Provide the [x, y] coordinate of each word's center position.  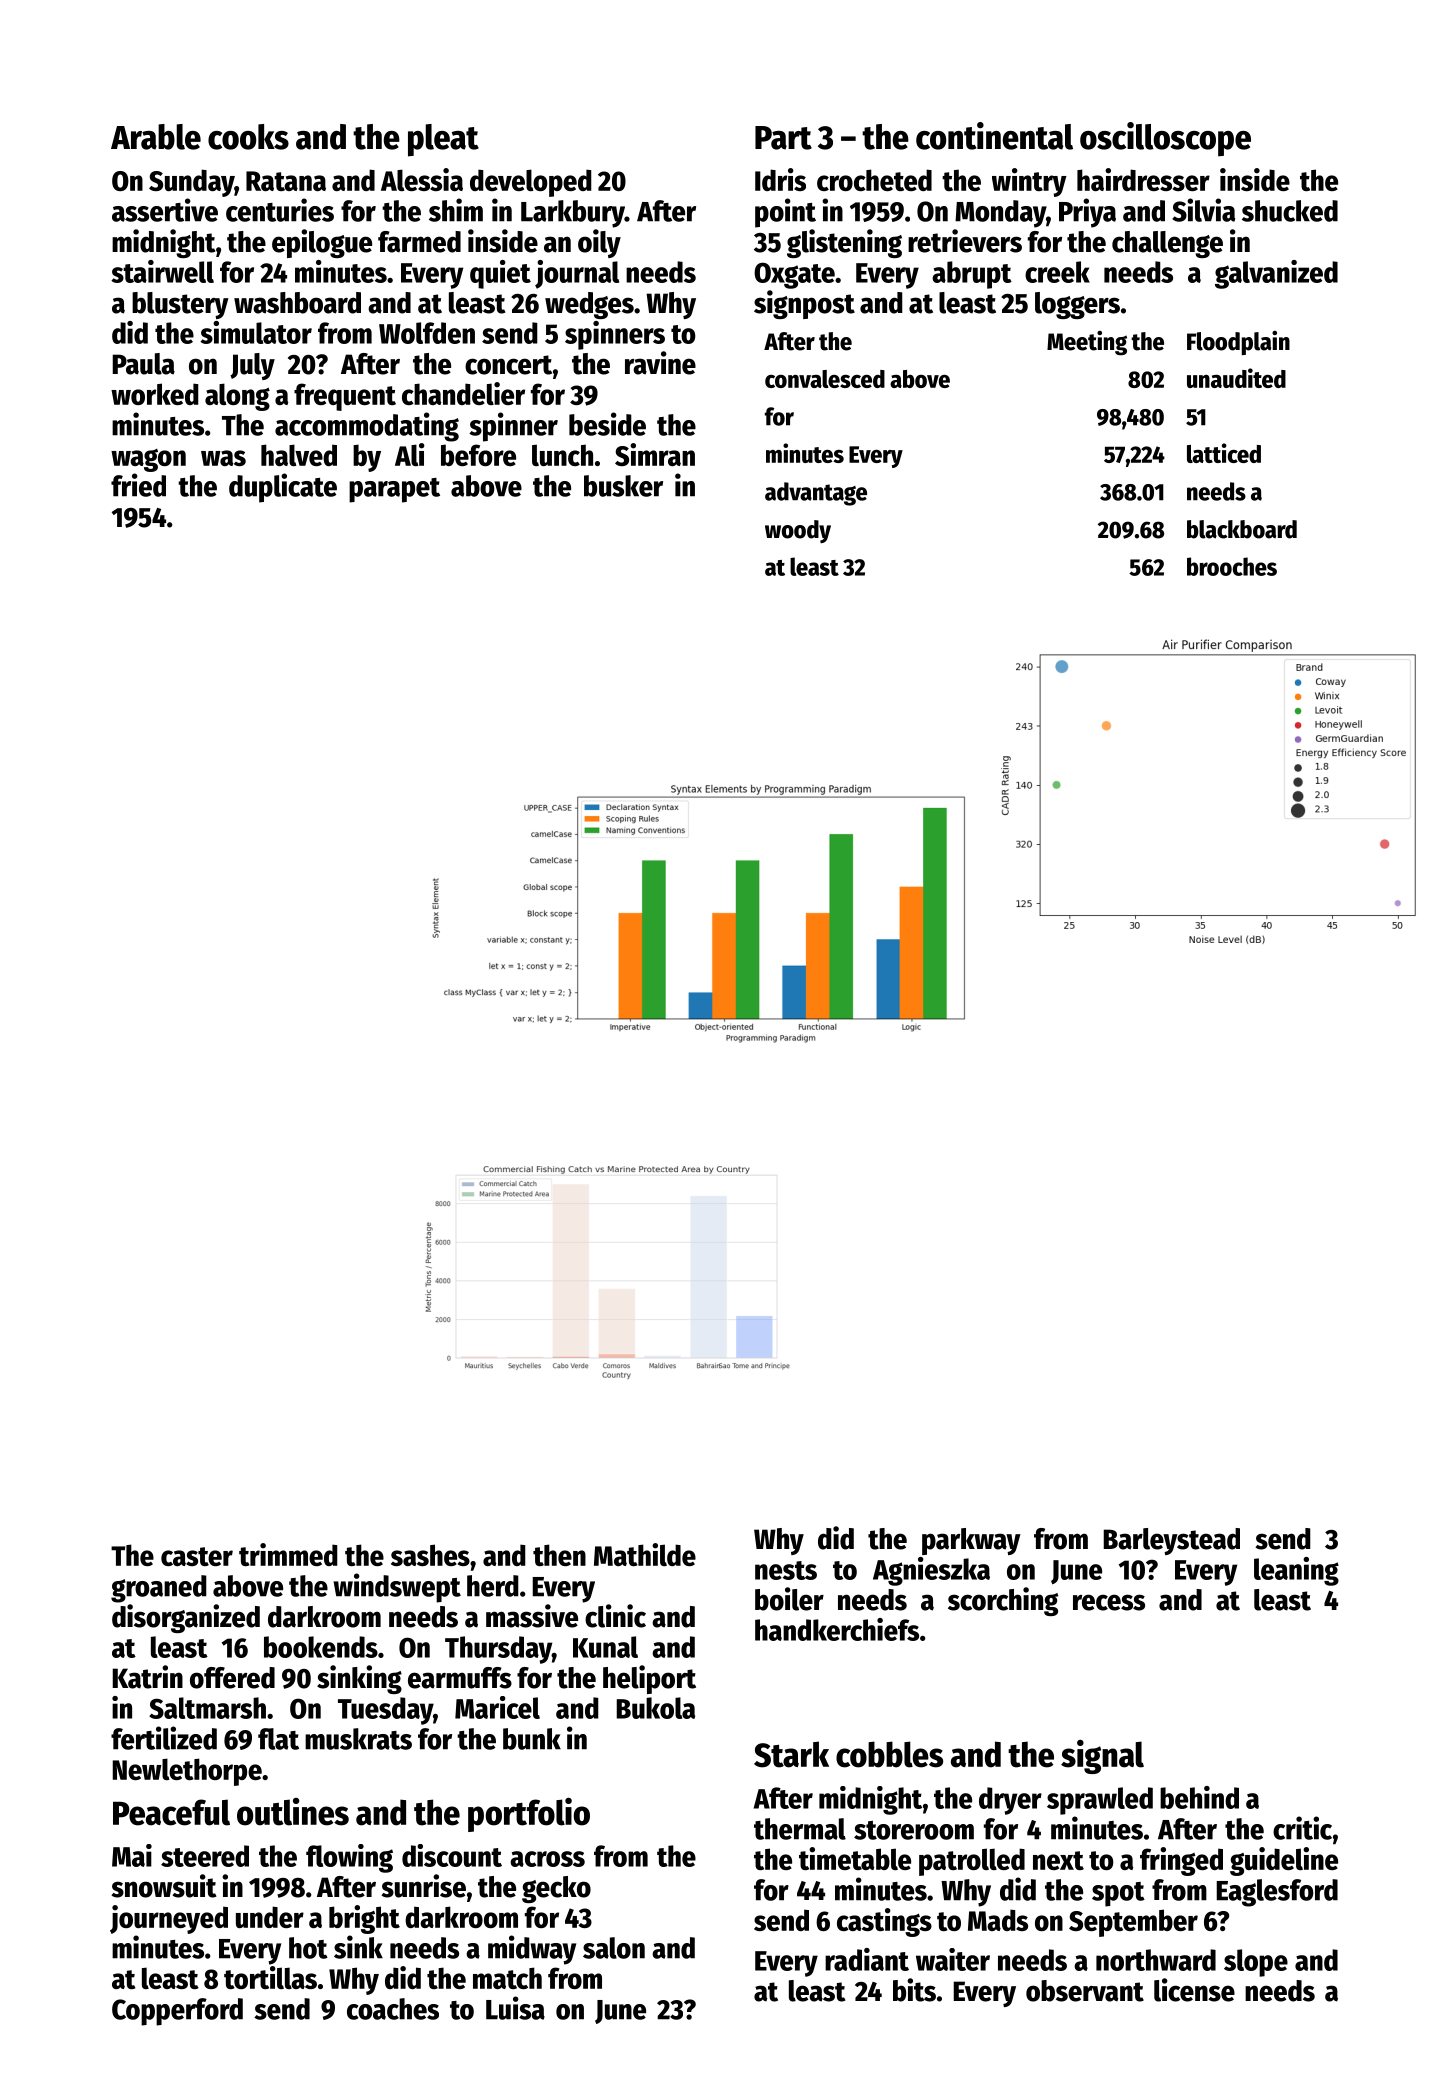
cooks [248, 137]
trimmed [288, 1554]
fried [138, 485]
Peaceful [171, 1812]
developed [531, 183]
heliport [649, 1679]
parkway [971, 1541]
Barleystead [1171, 1541]
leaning [1296, 1571]
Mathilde [645, 1554]
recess [1109, 1602]
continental [994, 136]
